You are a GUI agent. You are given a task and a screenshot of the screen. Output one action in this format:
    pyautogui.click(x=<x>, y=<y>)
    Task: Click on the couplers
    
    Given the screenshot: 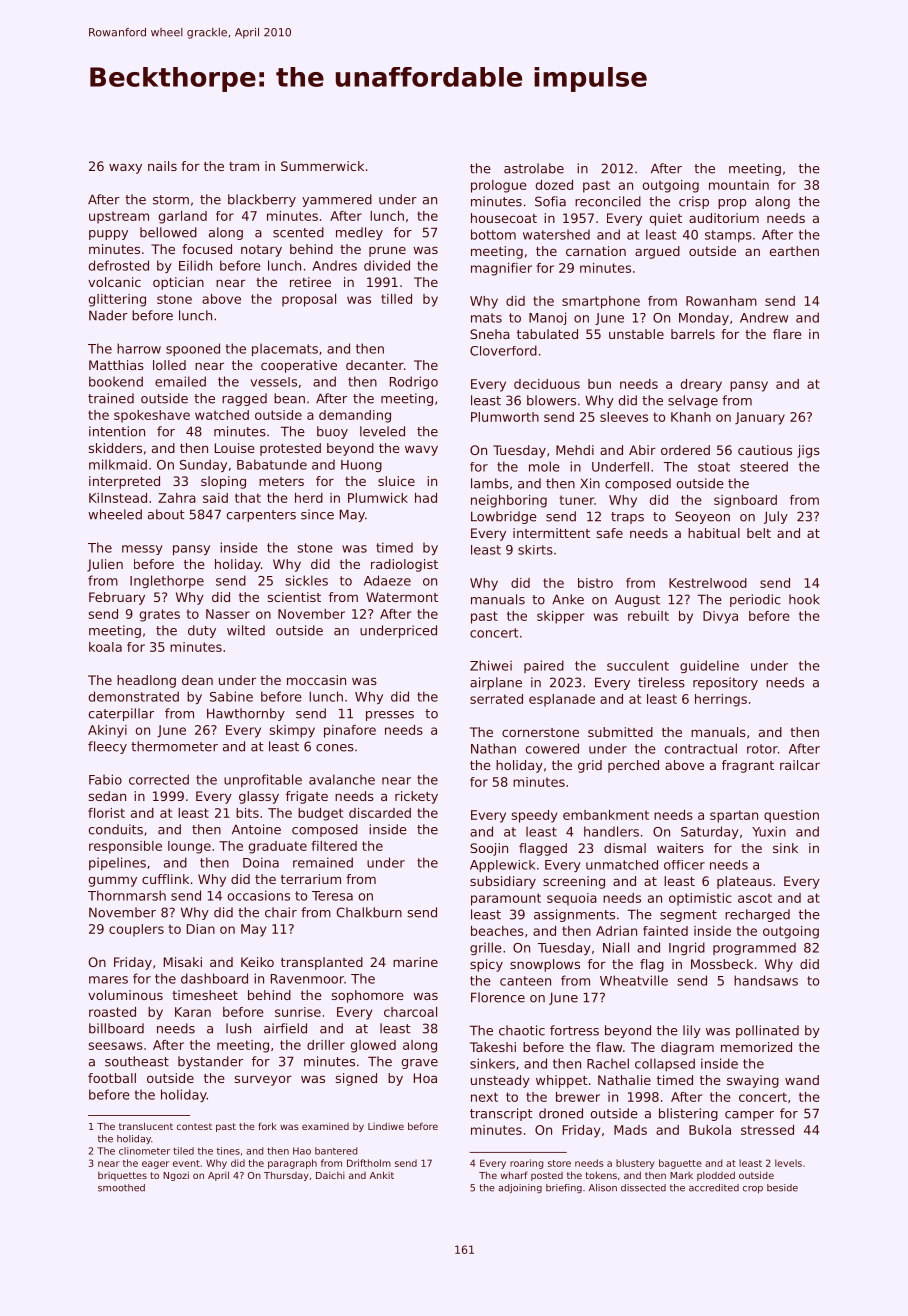 What is the action you would take?
    pyautogui.click(x=136, y=930)
